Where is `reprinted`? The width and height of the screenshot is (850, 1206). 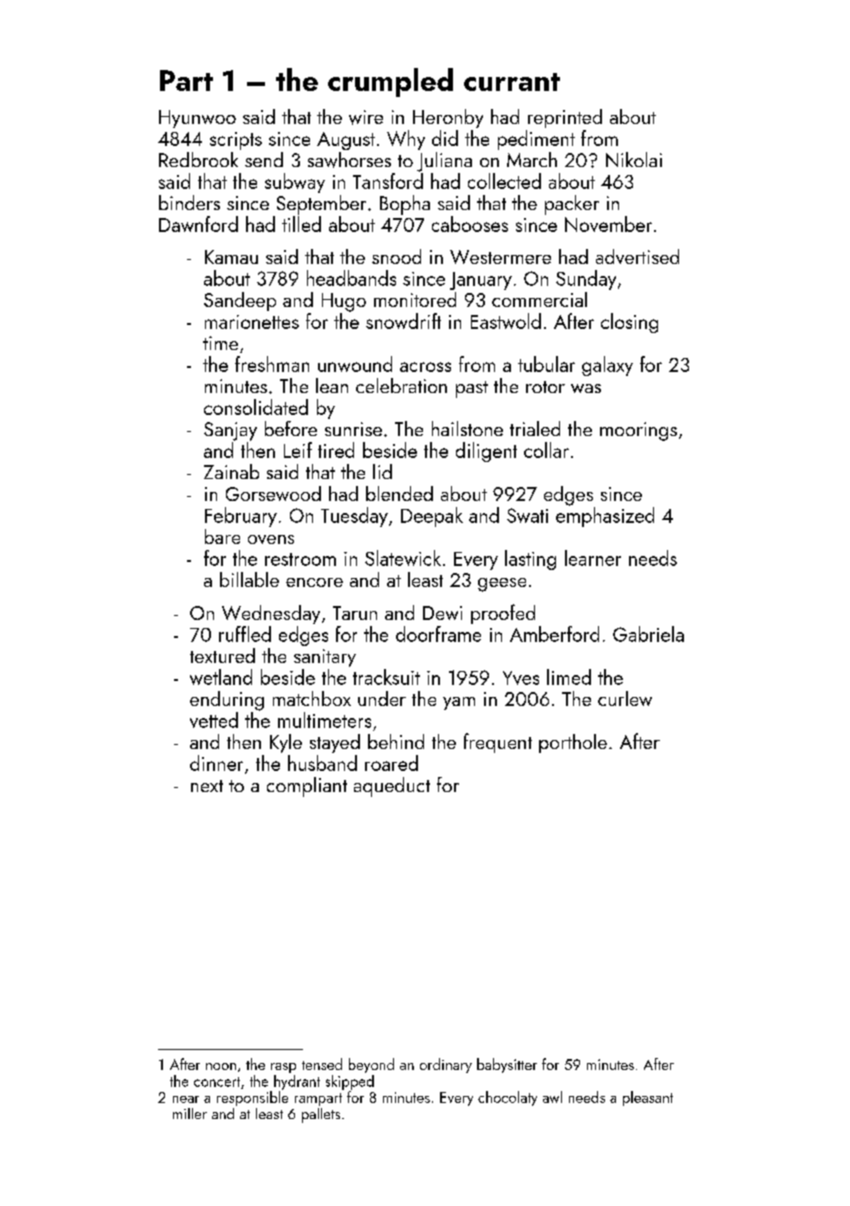 reprinted is located at coordinates (565, 118).
